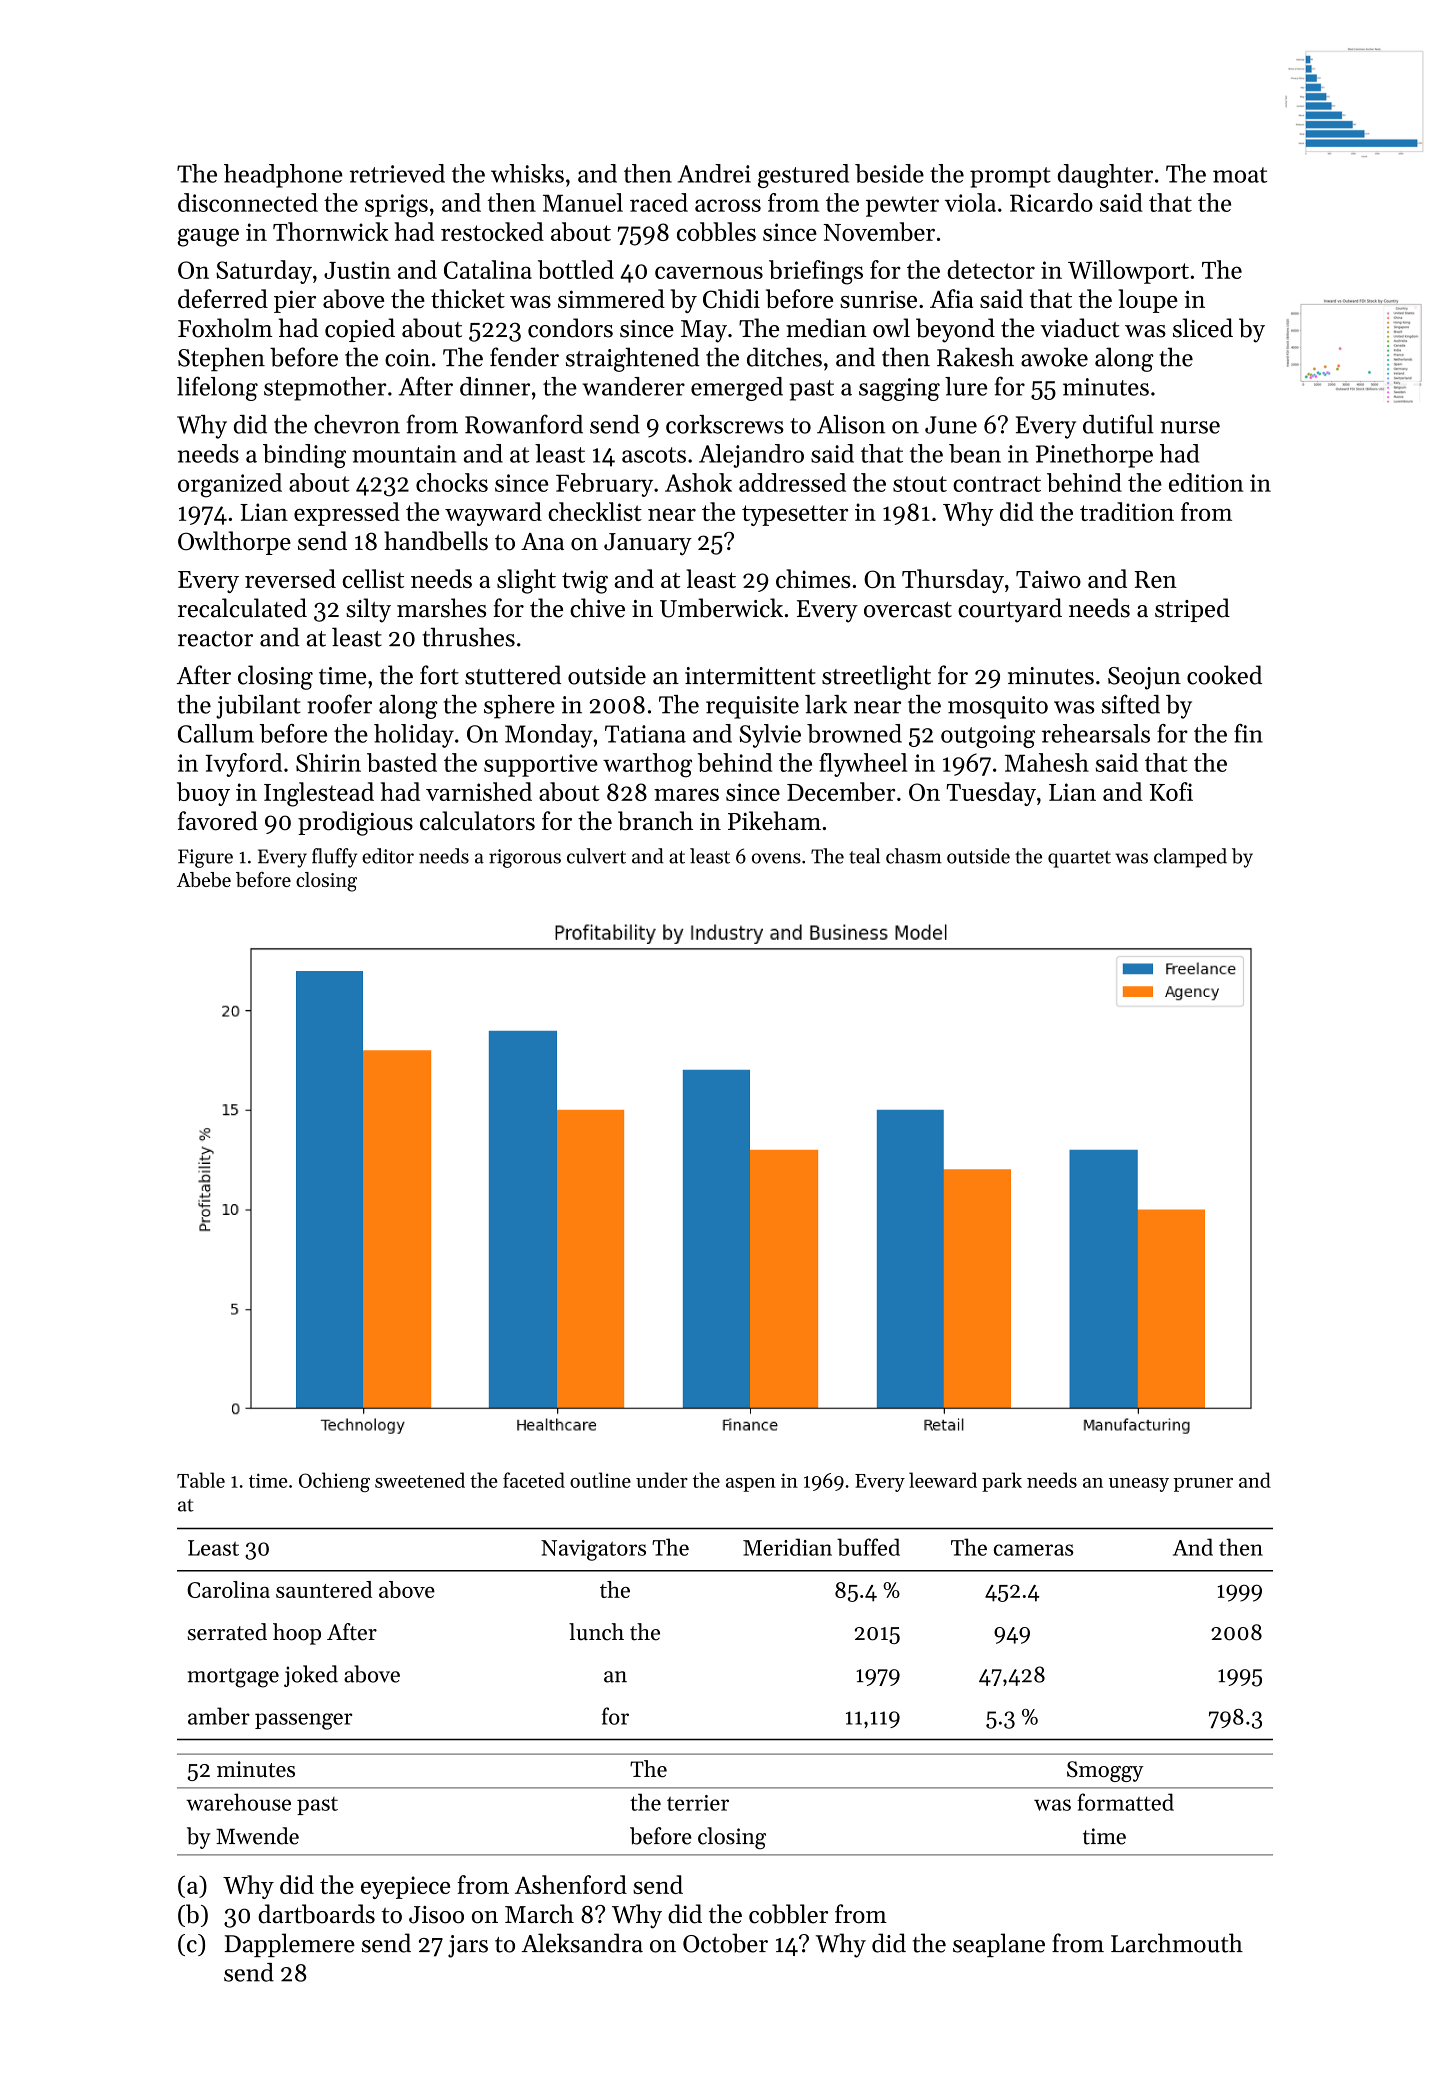  What do you see at coordinates (751, 1485) in the document?
I see `aspen` at bounding box center [751, 1485].
